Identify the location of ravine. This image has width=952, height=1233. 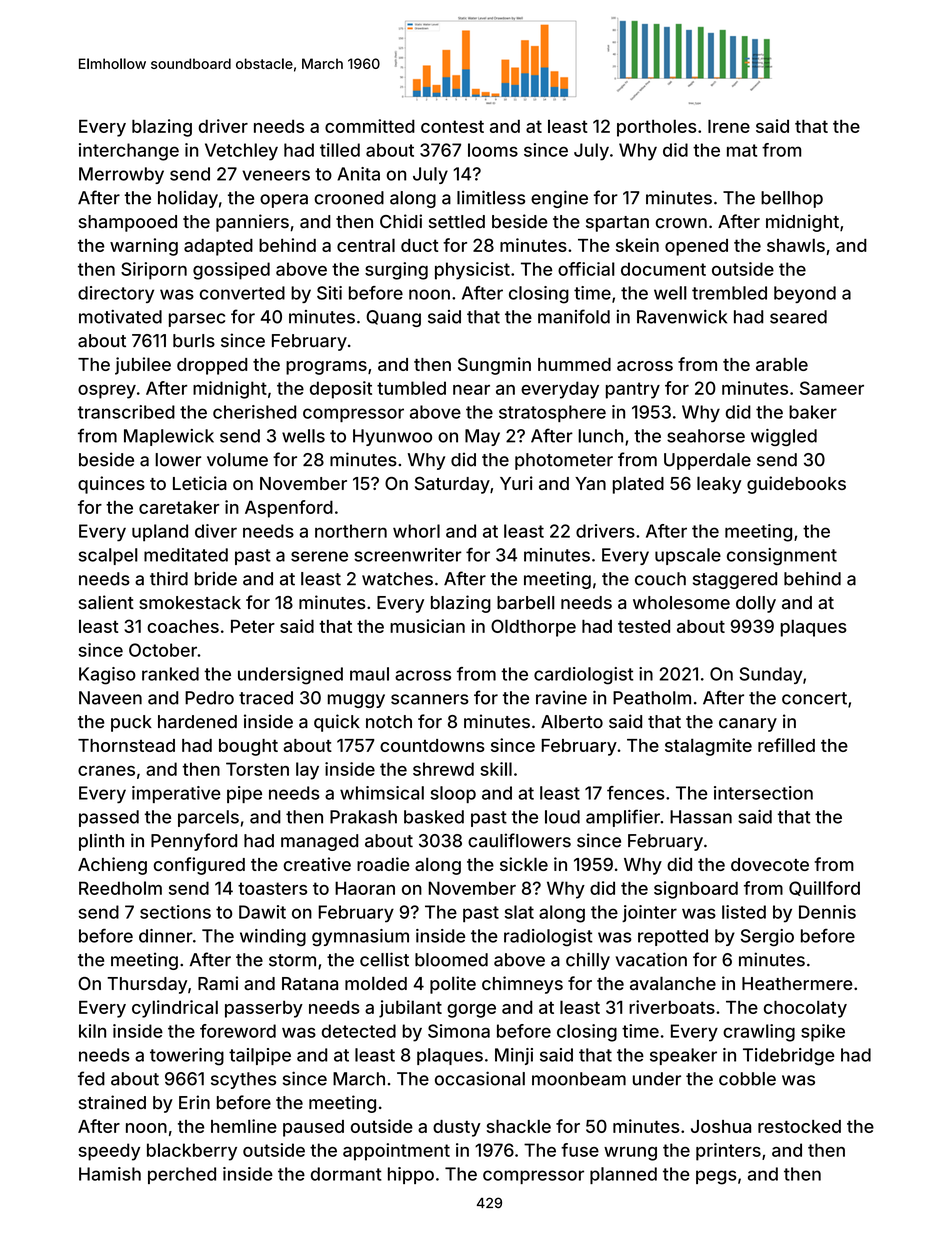
(561, 698).
